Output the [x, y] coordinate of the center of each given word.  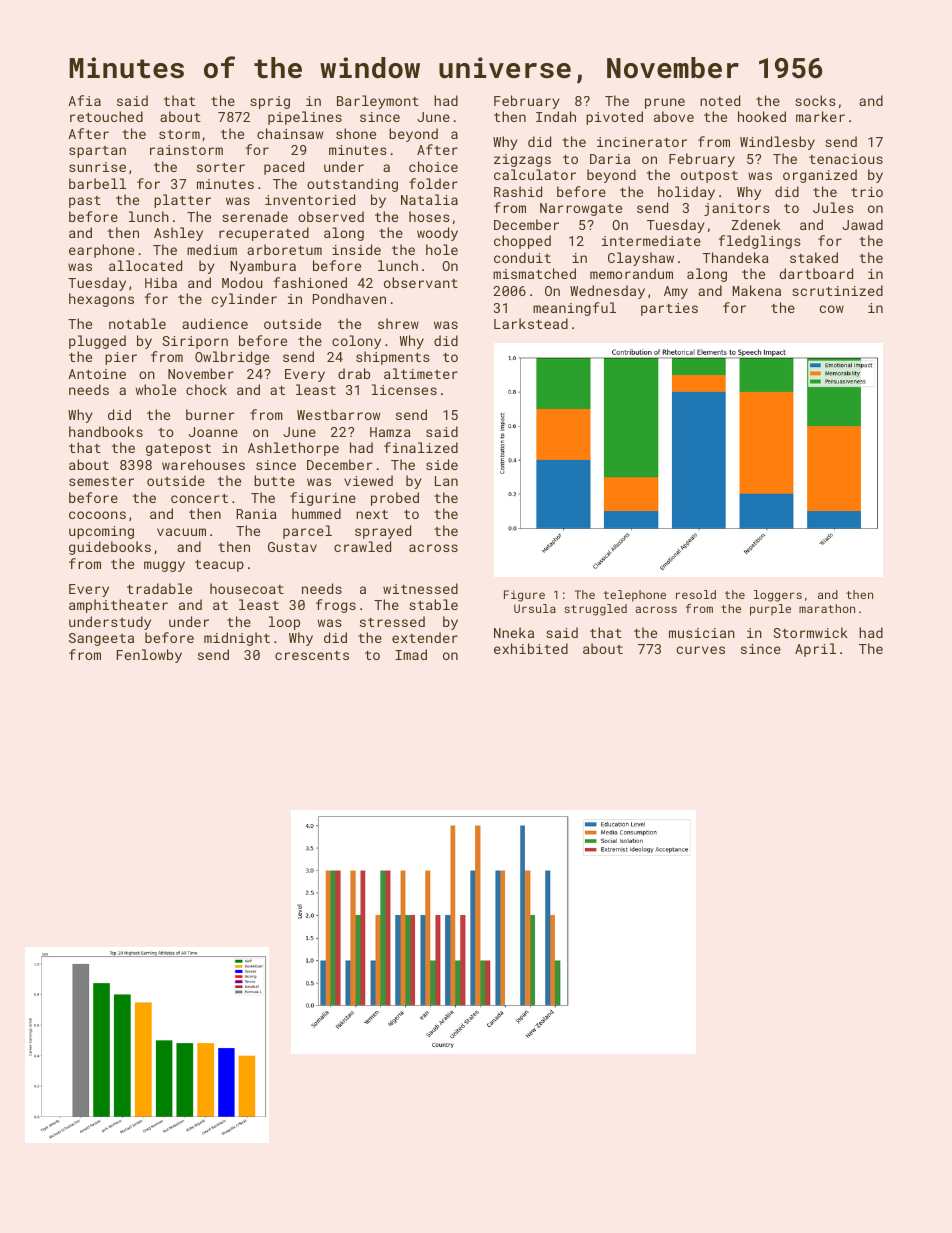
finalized [421, 447]
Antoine [97, 374]
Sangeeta [101, 639]
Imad [411, 654]
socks [815, 100]
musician [702, 633]
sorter [221, 167]
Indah [556, 116]
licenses [404, 389]
